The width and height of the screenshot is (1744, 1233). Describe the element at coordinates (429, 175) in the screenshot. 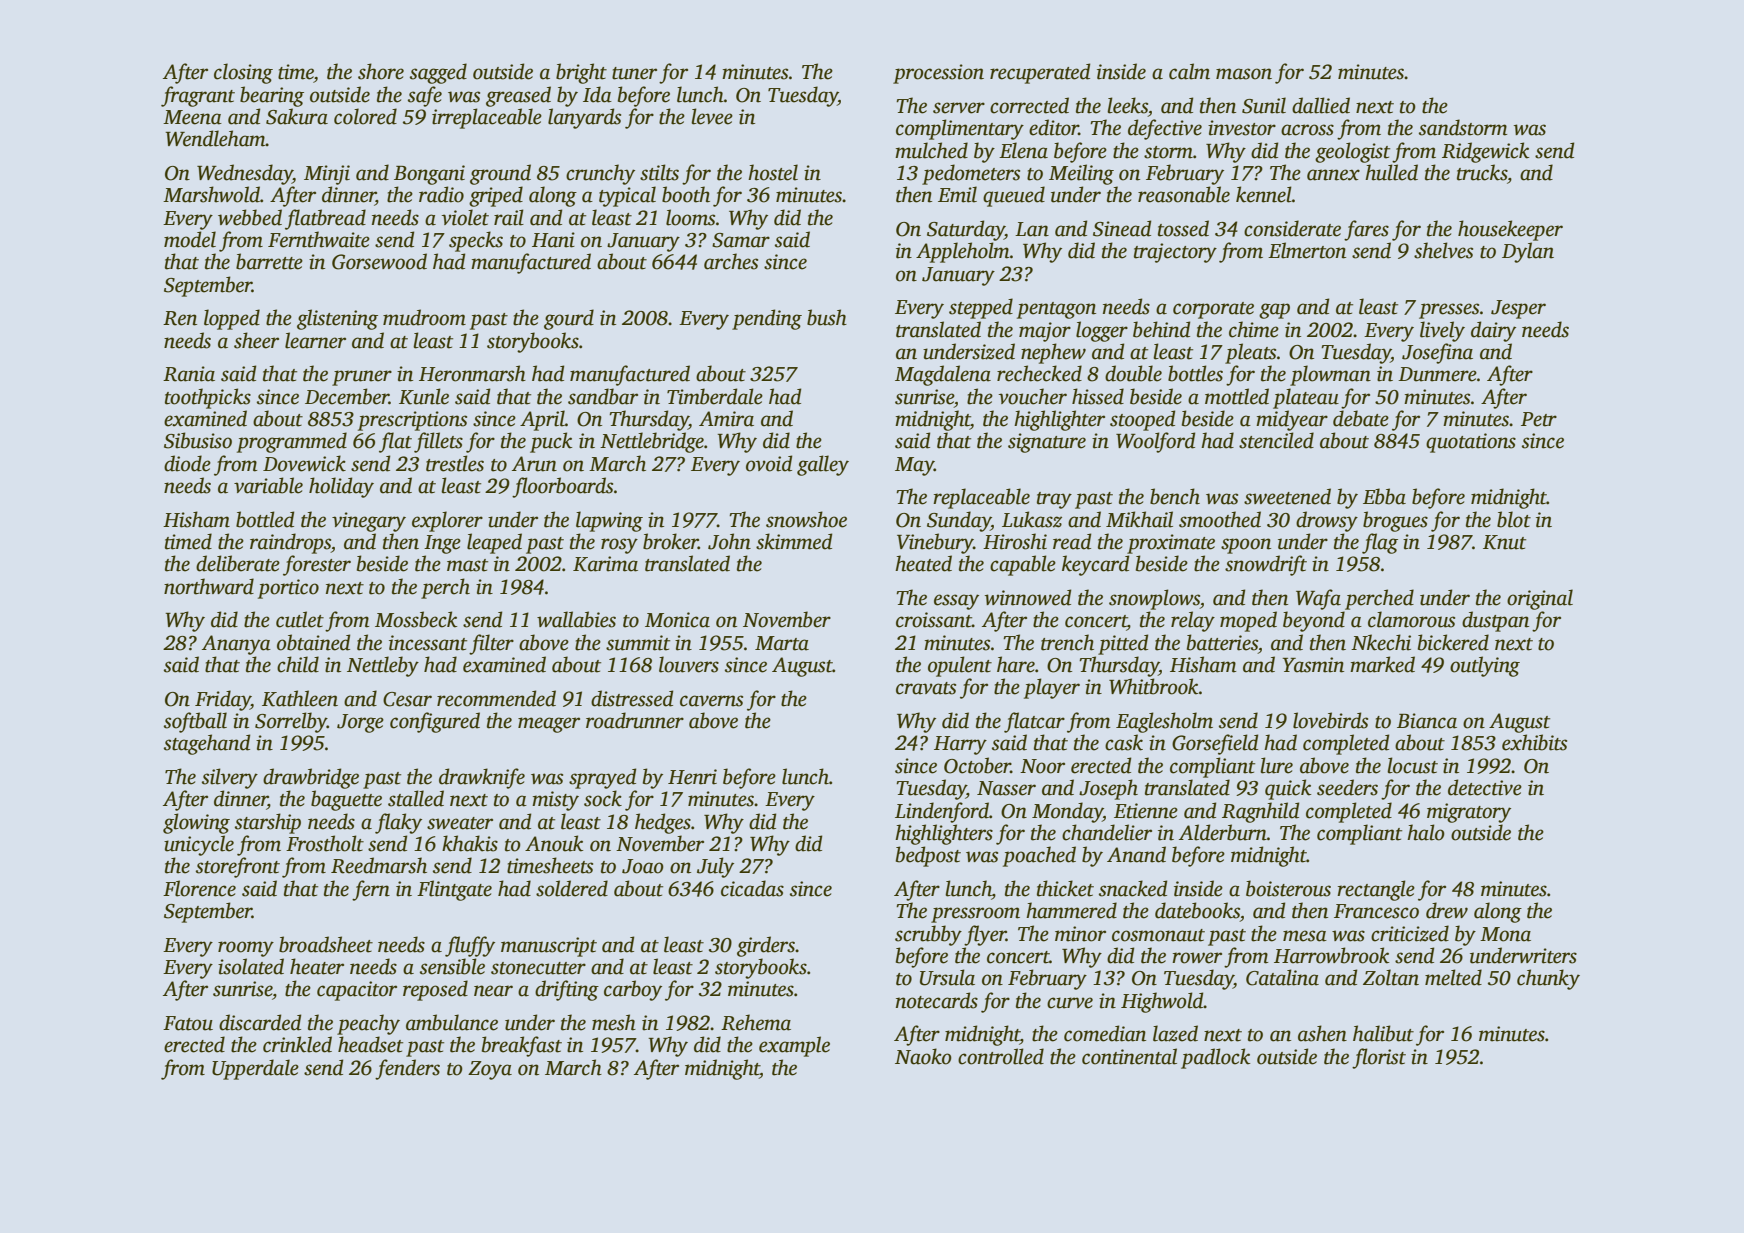

I see `Bongani` at that location.
